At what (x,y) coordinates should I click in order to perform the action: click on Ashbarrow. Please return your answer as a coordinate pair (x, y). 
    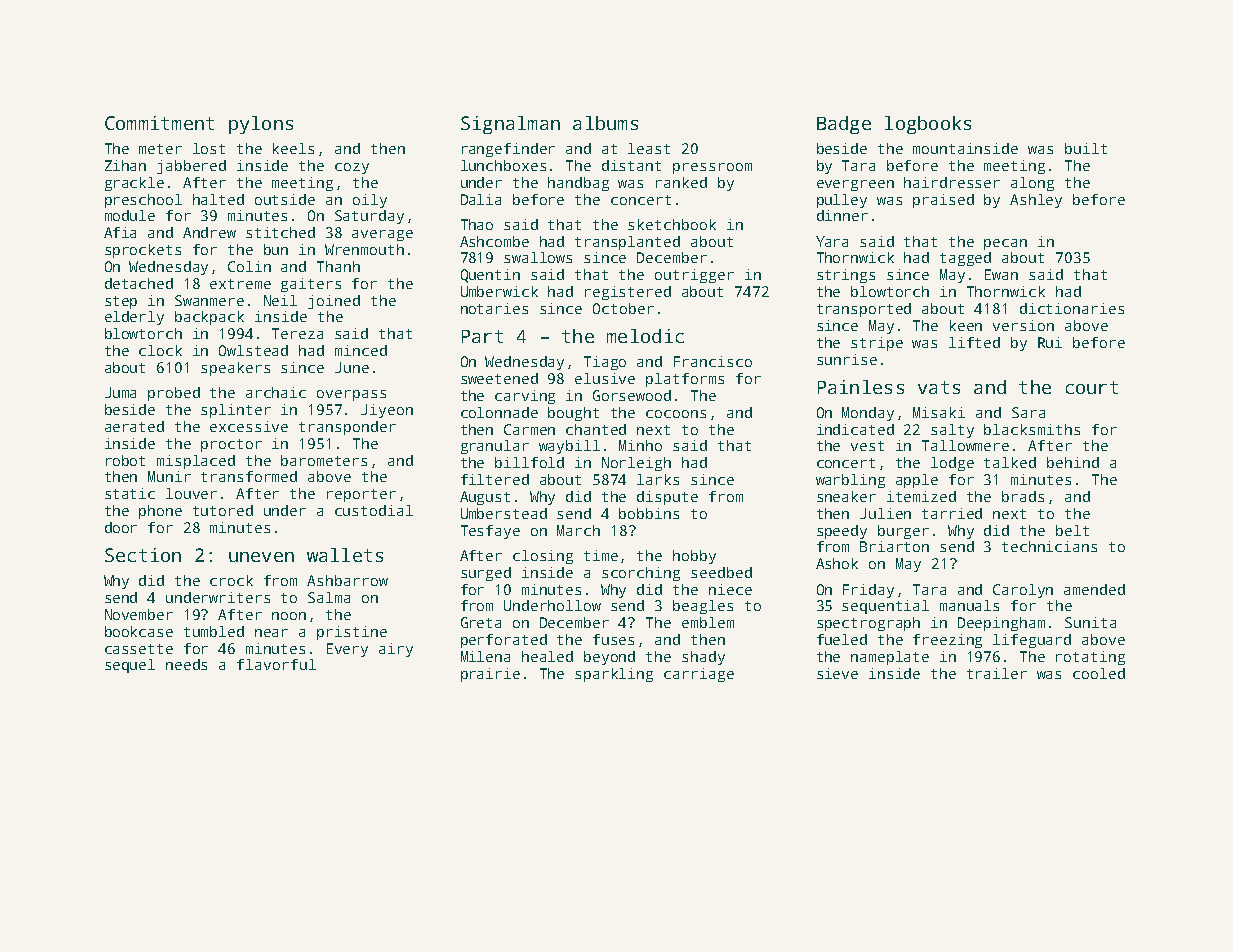
    Looking at the image, I should click on (347, 580).
